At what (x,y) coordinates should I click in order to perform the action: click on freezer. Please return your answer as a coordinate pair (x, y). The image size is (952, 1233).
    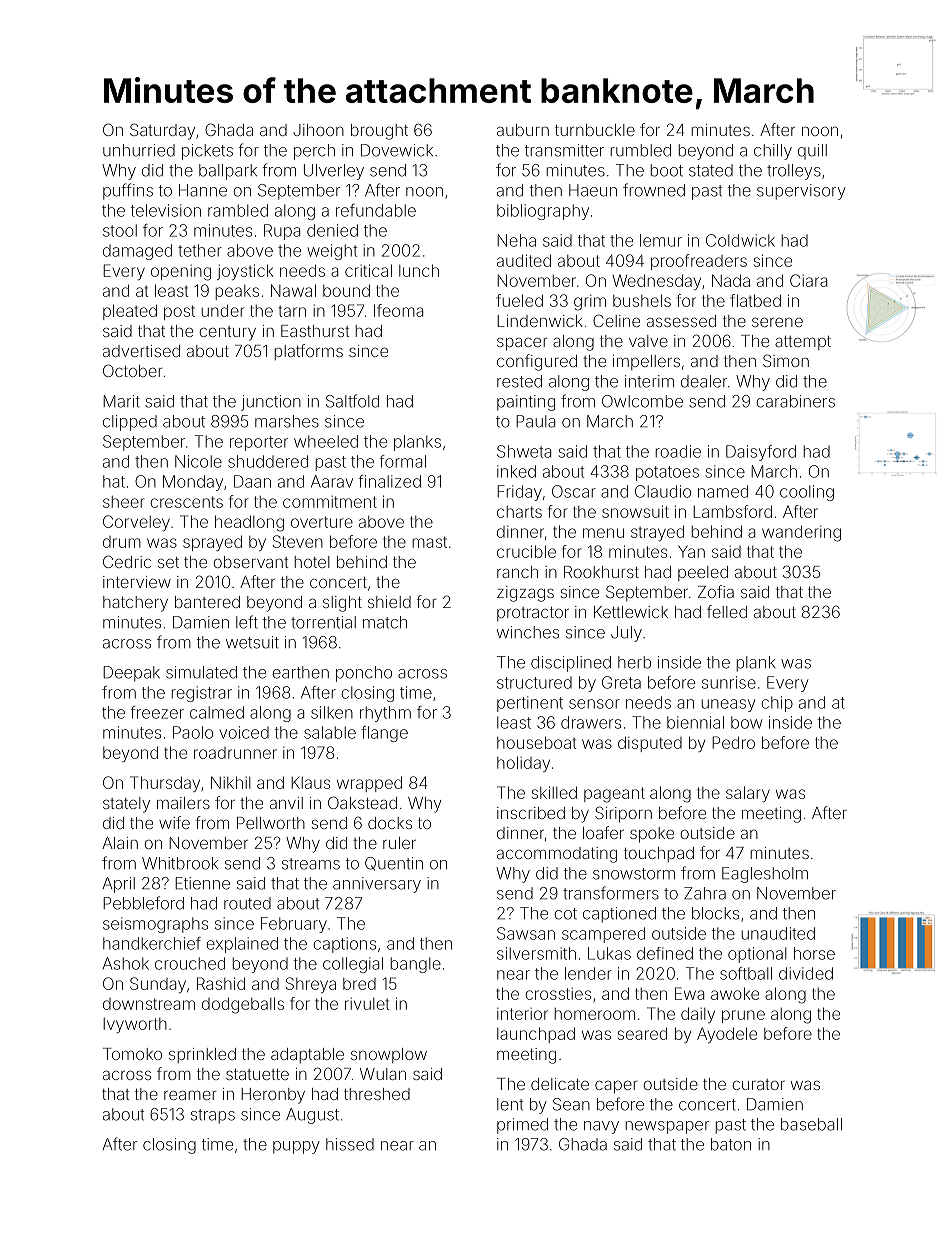
    Looking at the image, I should click on (157, 712).
